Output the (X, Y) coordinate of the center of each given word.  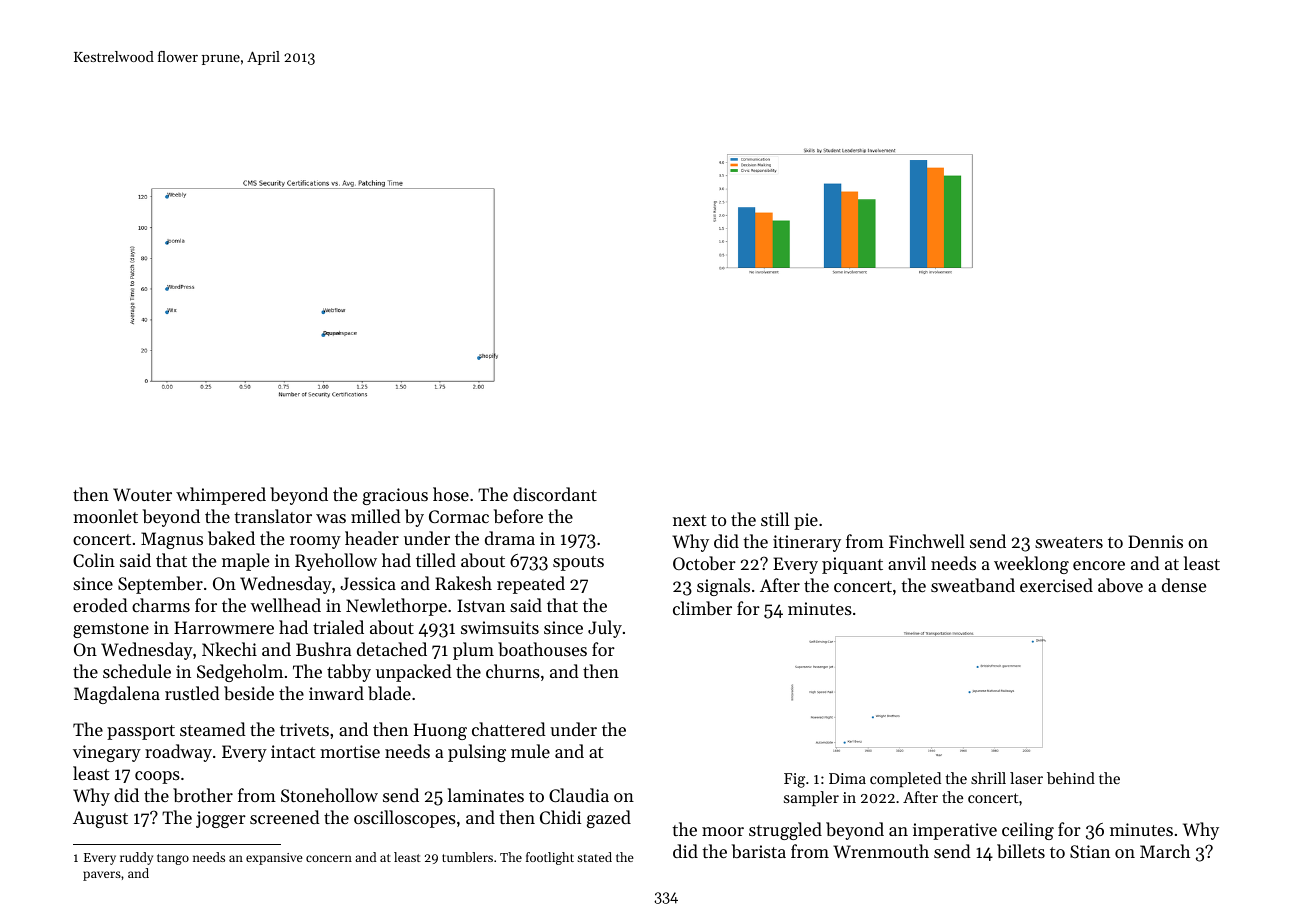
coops (157, 777)
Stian (1090, 851)
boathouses (542, 649)
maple (245, 562)
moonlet (105, 516)
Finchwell (927, 541)
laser (1026, 778)
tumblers (467, 857)
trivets (304, 729)
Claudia (579, 795)
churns (513, 671)
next (689, 520)
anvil (907, 563)
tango (173, 859)
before (518, 516)
